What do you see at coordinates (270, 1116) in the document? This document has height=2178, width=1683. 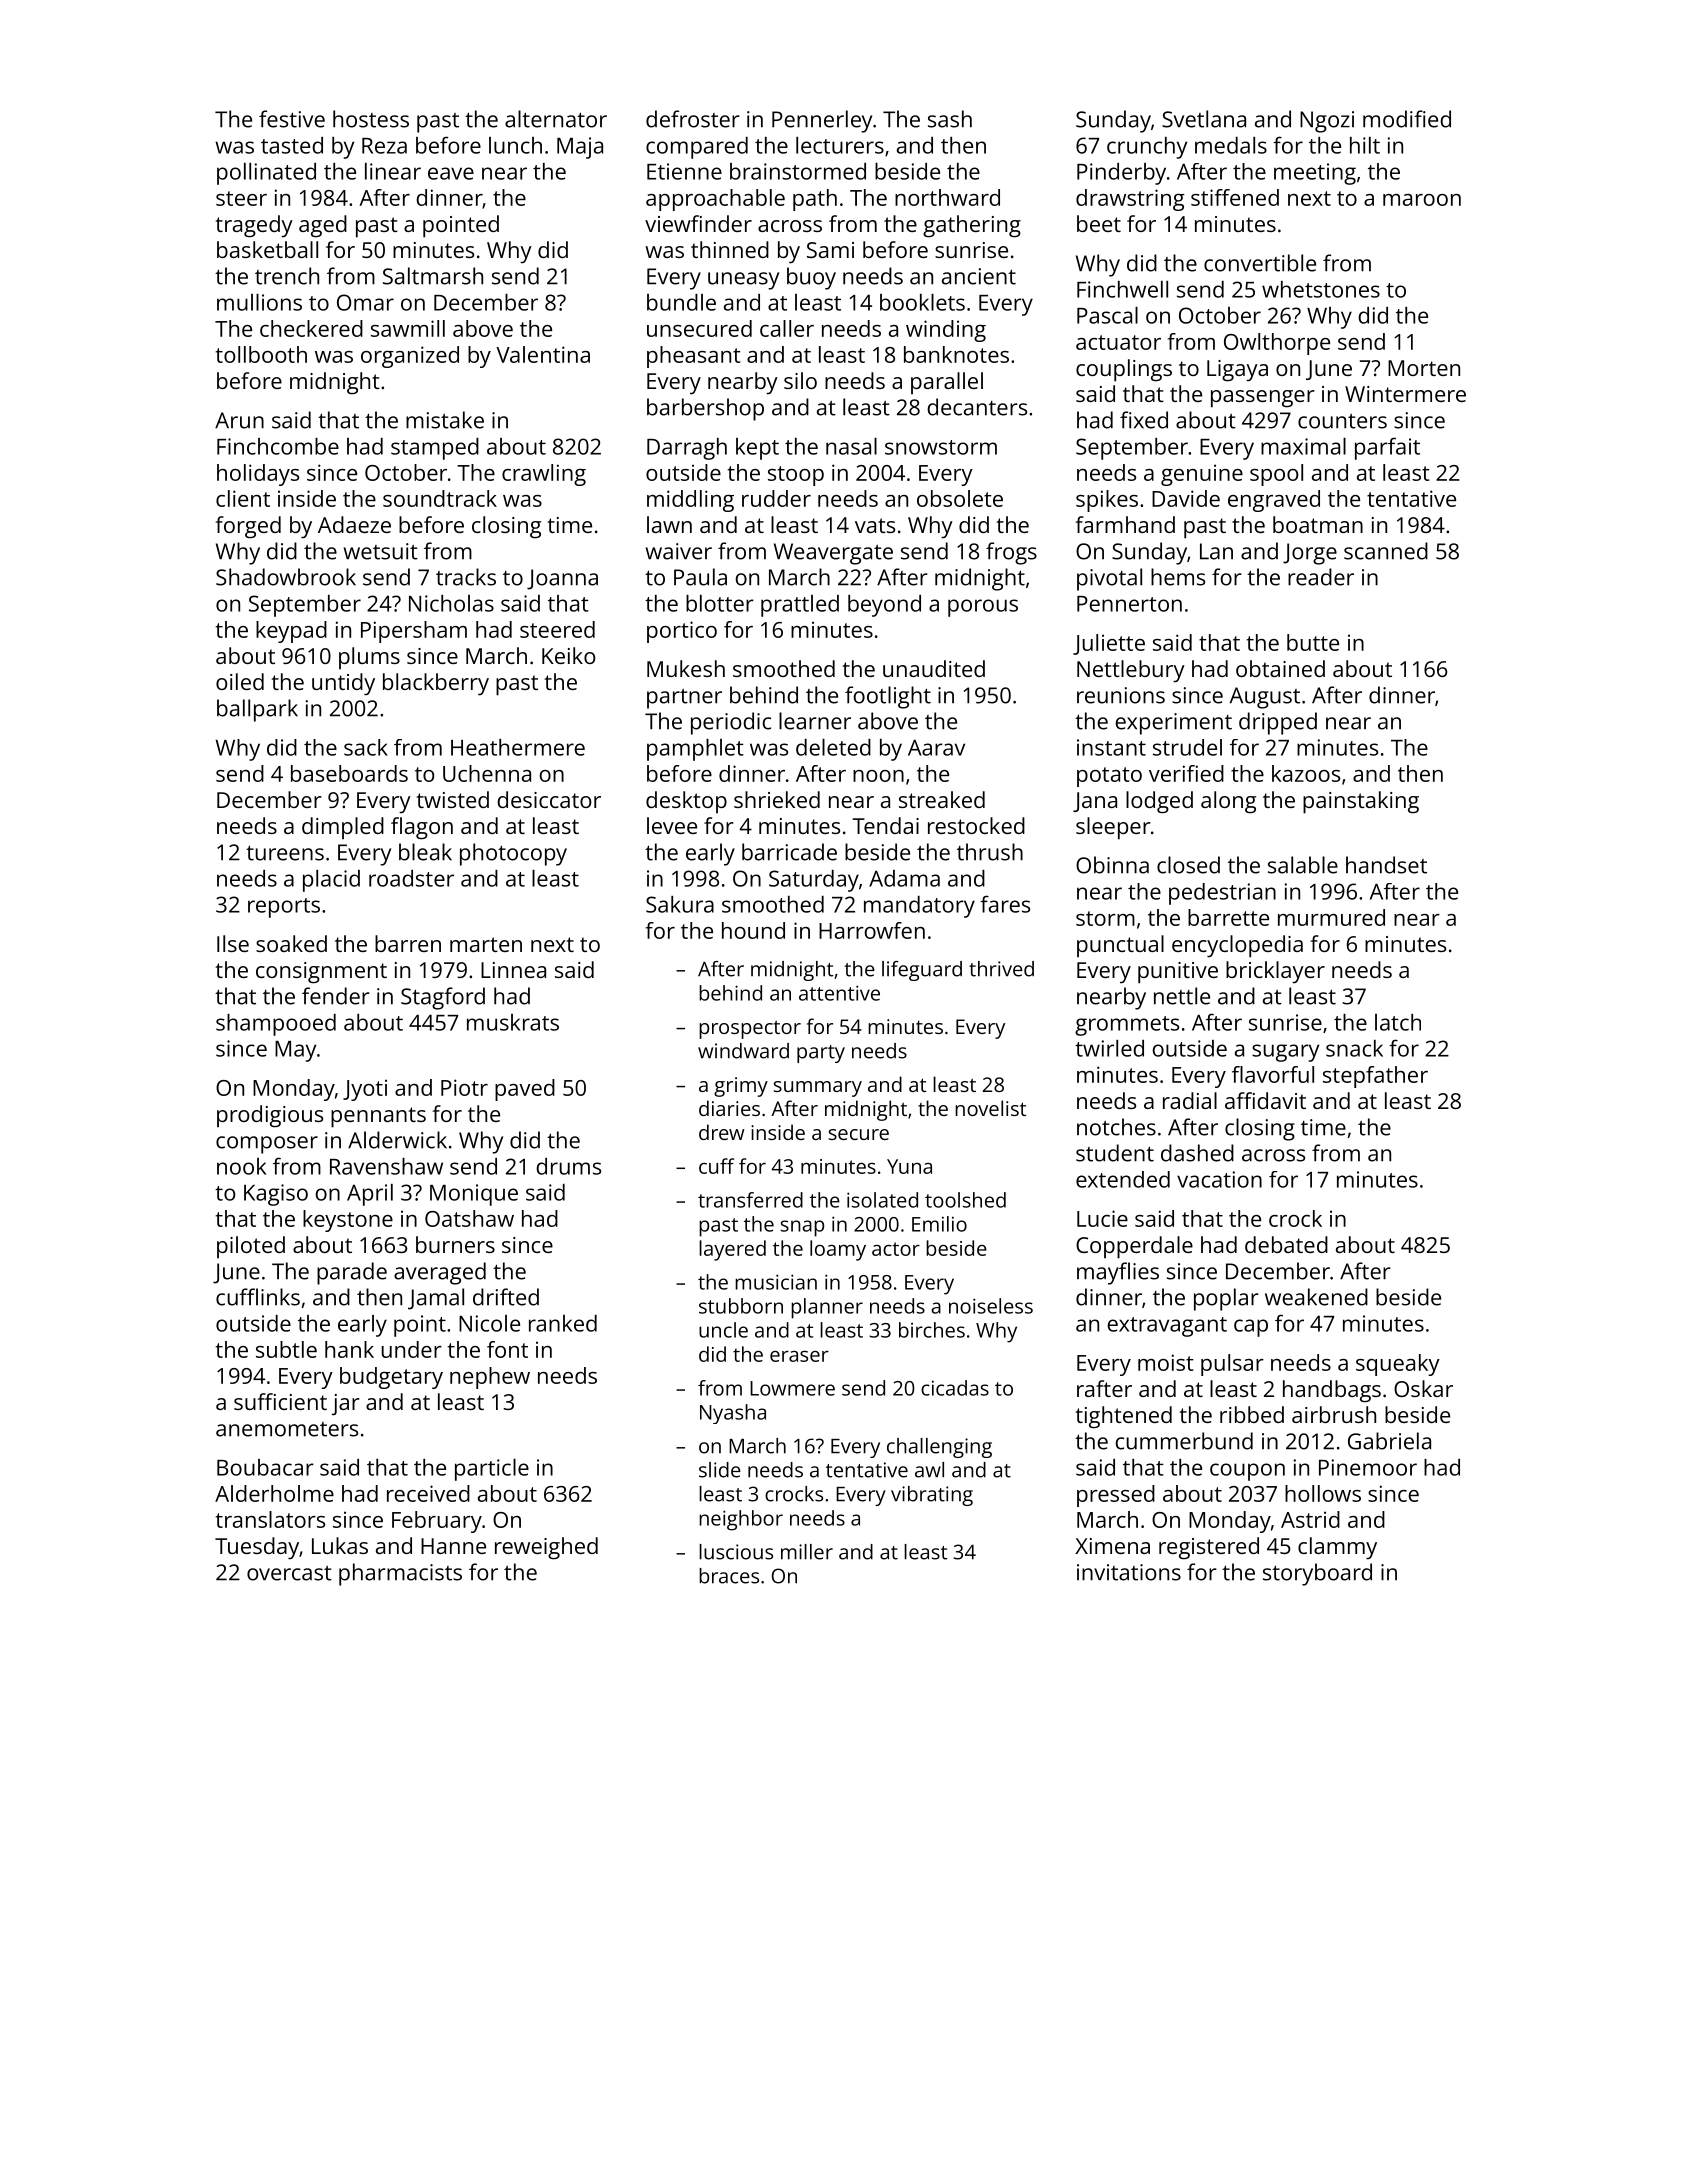 I see `prodigious` at bounding box center [270, 1116].
